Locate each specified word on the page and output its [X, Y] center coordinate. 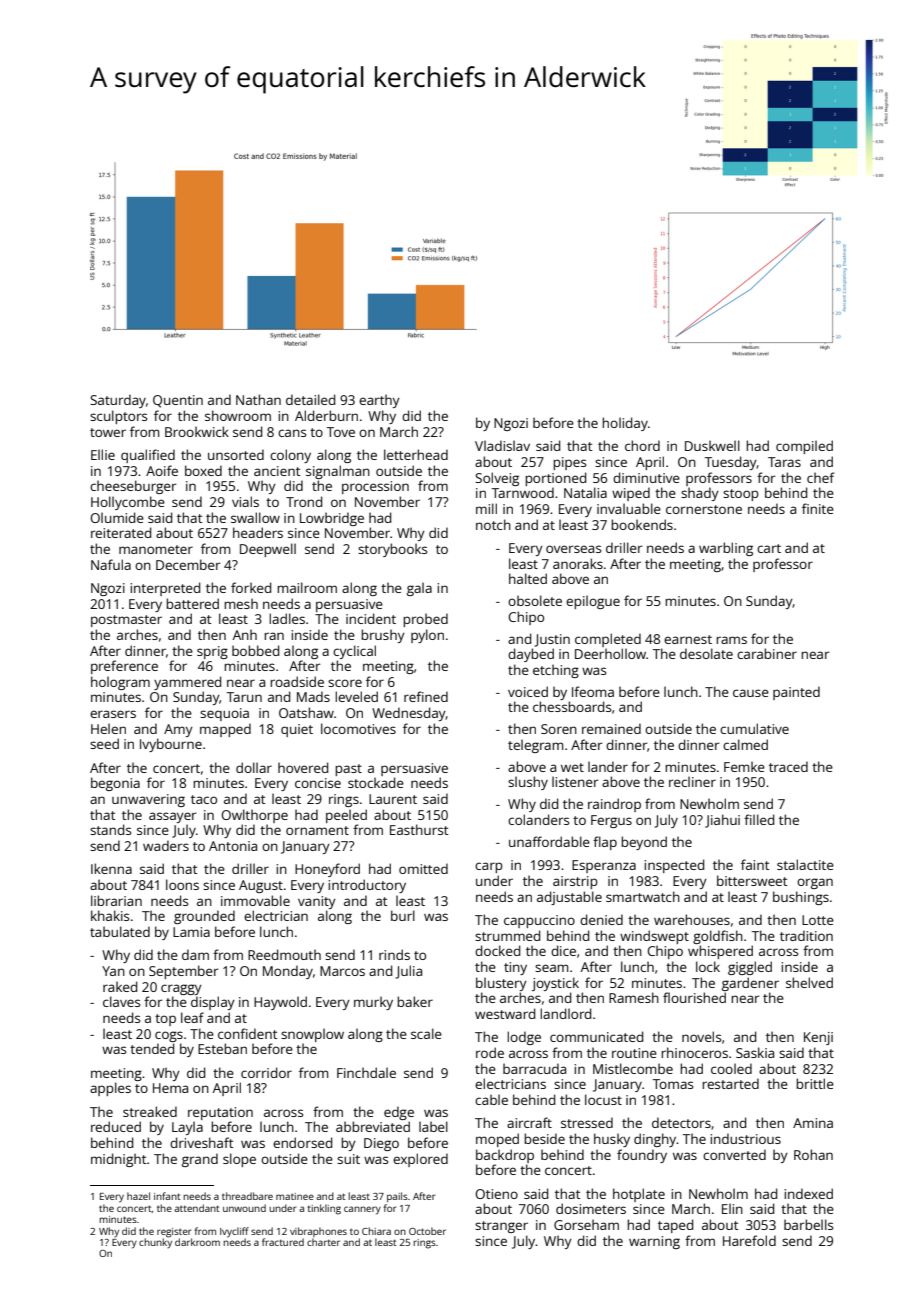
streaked [150, 1111]
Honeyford [327, 870]
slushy [528, 783]
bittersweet [752, 880]
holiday [625, 424]
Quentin [178, 401]
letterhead [416, 454]
